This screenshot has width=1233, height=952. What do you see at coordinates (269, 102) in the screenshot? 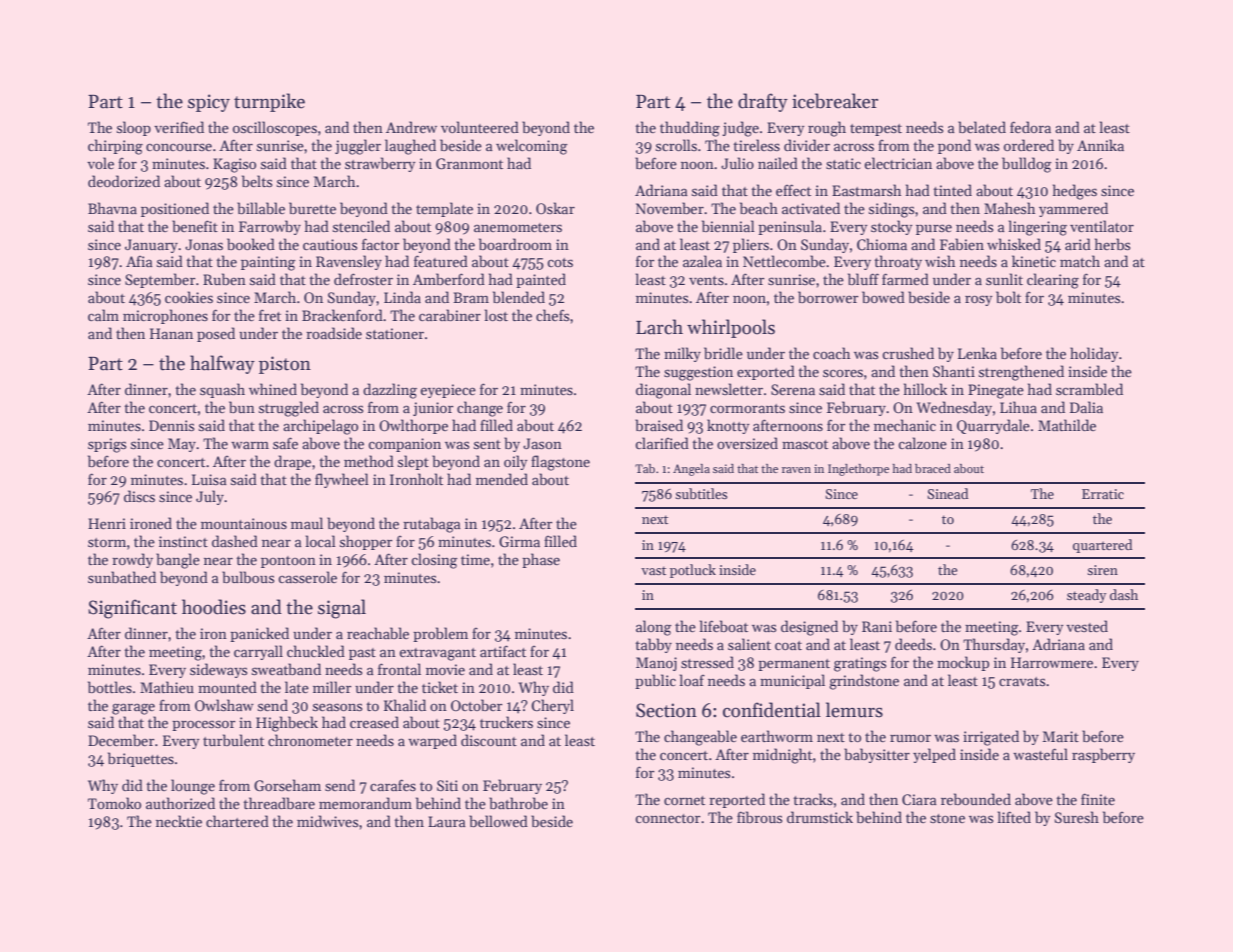
I see `turnpike` at bounding box center [269, 102].
